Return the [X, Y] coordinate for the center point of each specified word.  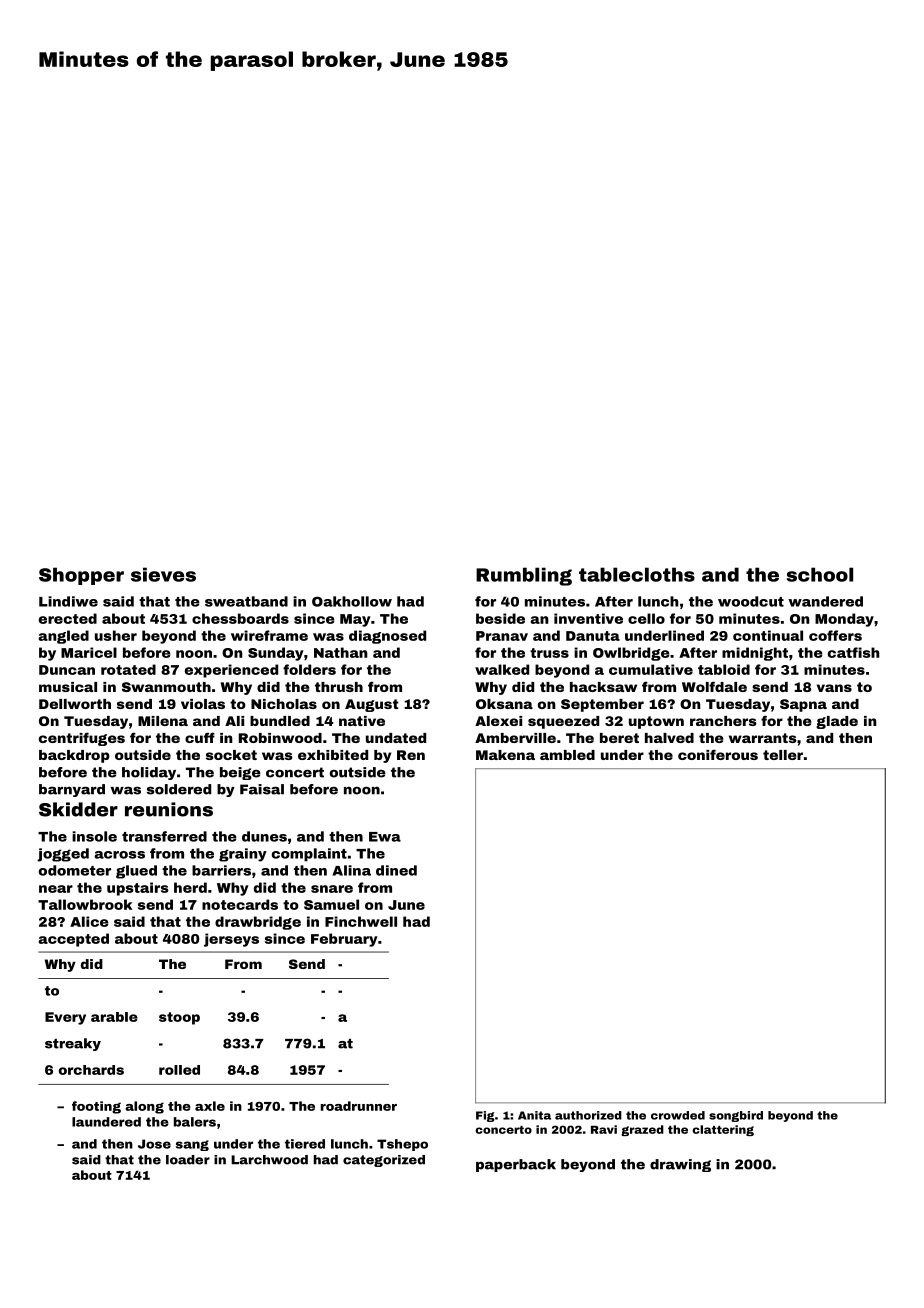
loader [188, 1160]
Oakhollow [352, 601]
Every [65, 1018]
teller [783, 755]
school [820, 574]
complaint [309, 855]
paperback [516, 1165]
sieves [163, 574]
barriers [221, 870]
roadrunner [359, 1106]
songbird [736, 1116]
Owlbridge [631, 654]
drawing [680, 1165]
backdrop [74, 756]
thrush [339, 687]
